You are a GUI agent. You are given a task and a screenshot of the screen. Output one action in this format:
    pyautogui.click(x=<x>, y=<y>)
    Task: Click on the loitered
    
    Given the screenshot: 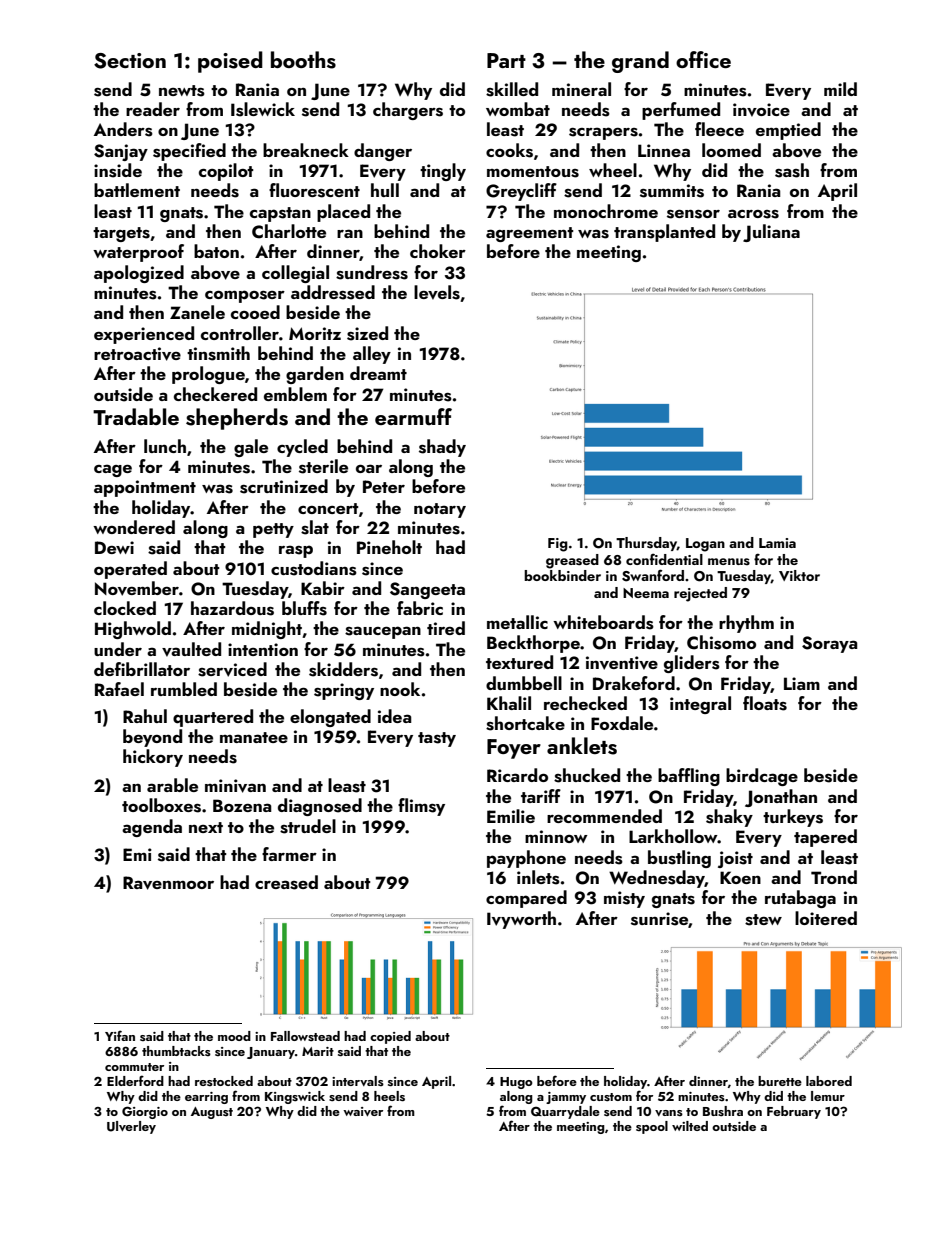 What is the action you would take?
    pyautogui.click(x=826, y=918)
